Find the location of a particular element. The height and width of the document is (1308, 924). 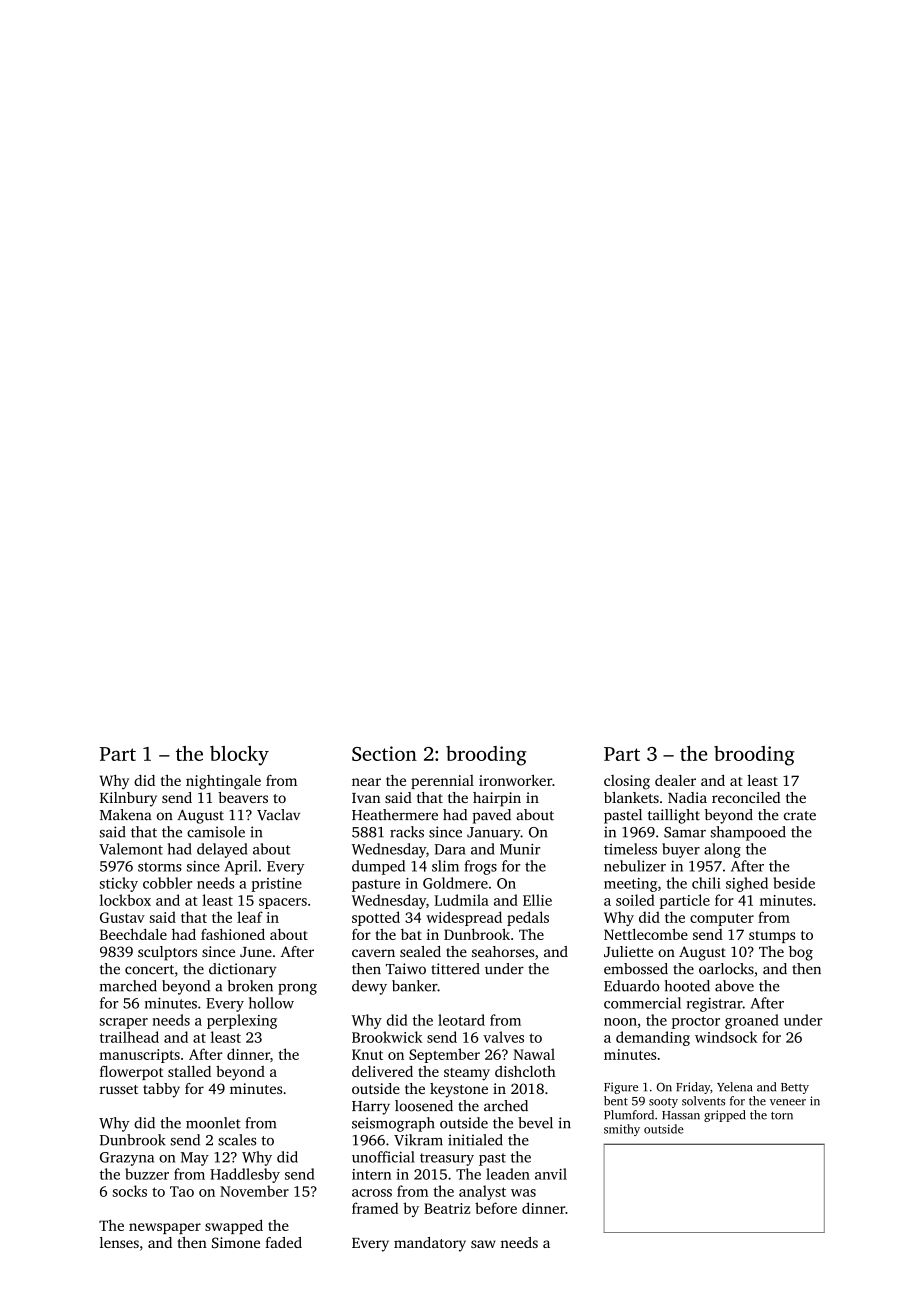

perplexing is located at coordinates (242, 1021).
